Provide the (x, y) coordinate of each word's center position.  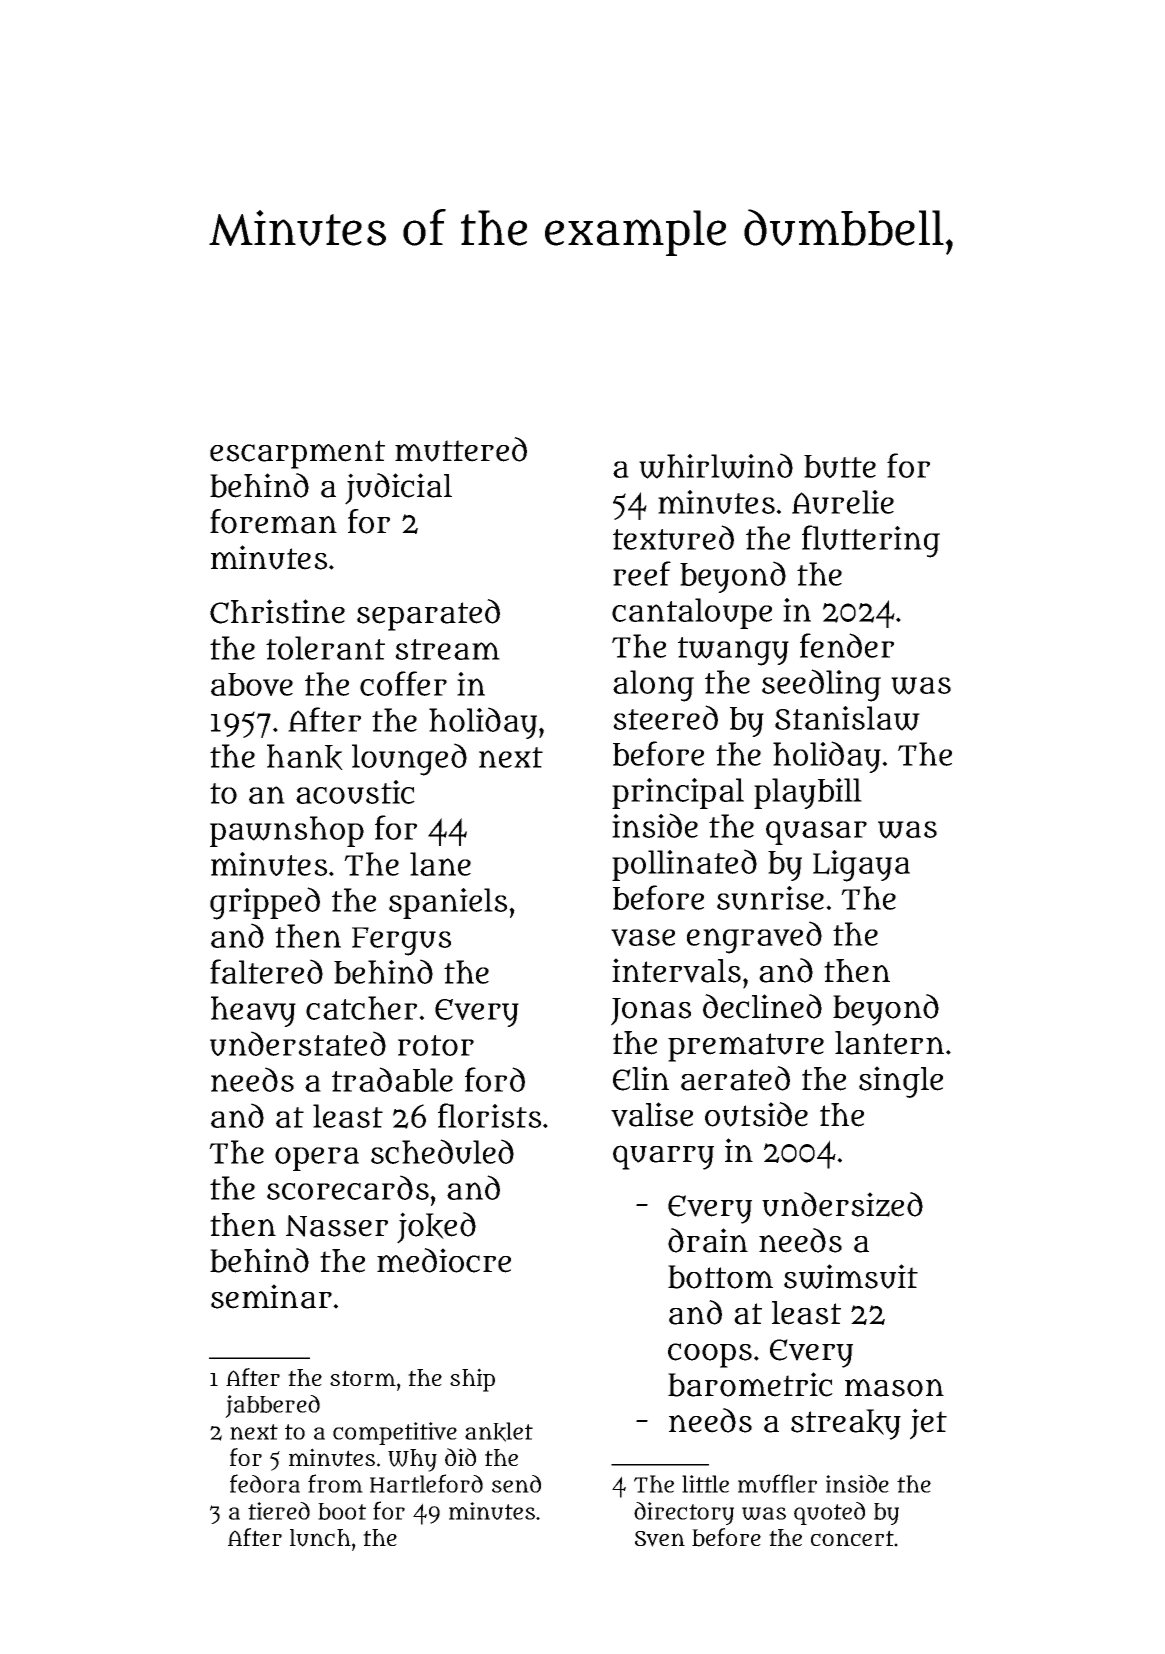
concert (852, 1538)
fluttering (871, 541)
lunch (320, 1538)
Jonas (651, 1012)
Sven (660, 1539)
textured (673, 537)
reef (642, 573)
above (252, 684)
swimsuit (851, 1276)
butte (840, 466)
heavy (253, 1011)
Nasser (337, 1226)
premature (746, 1047)
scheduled (442, 1151)
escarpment (297, 454)
